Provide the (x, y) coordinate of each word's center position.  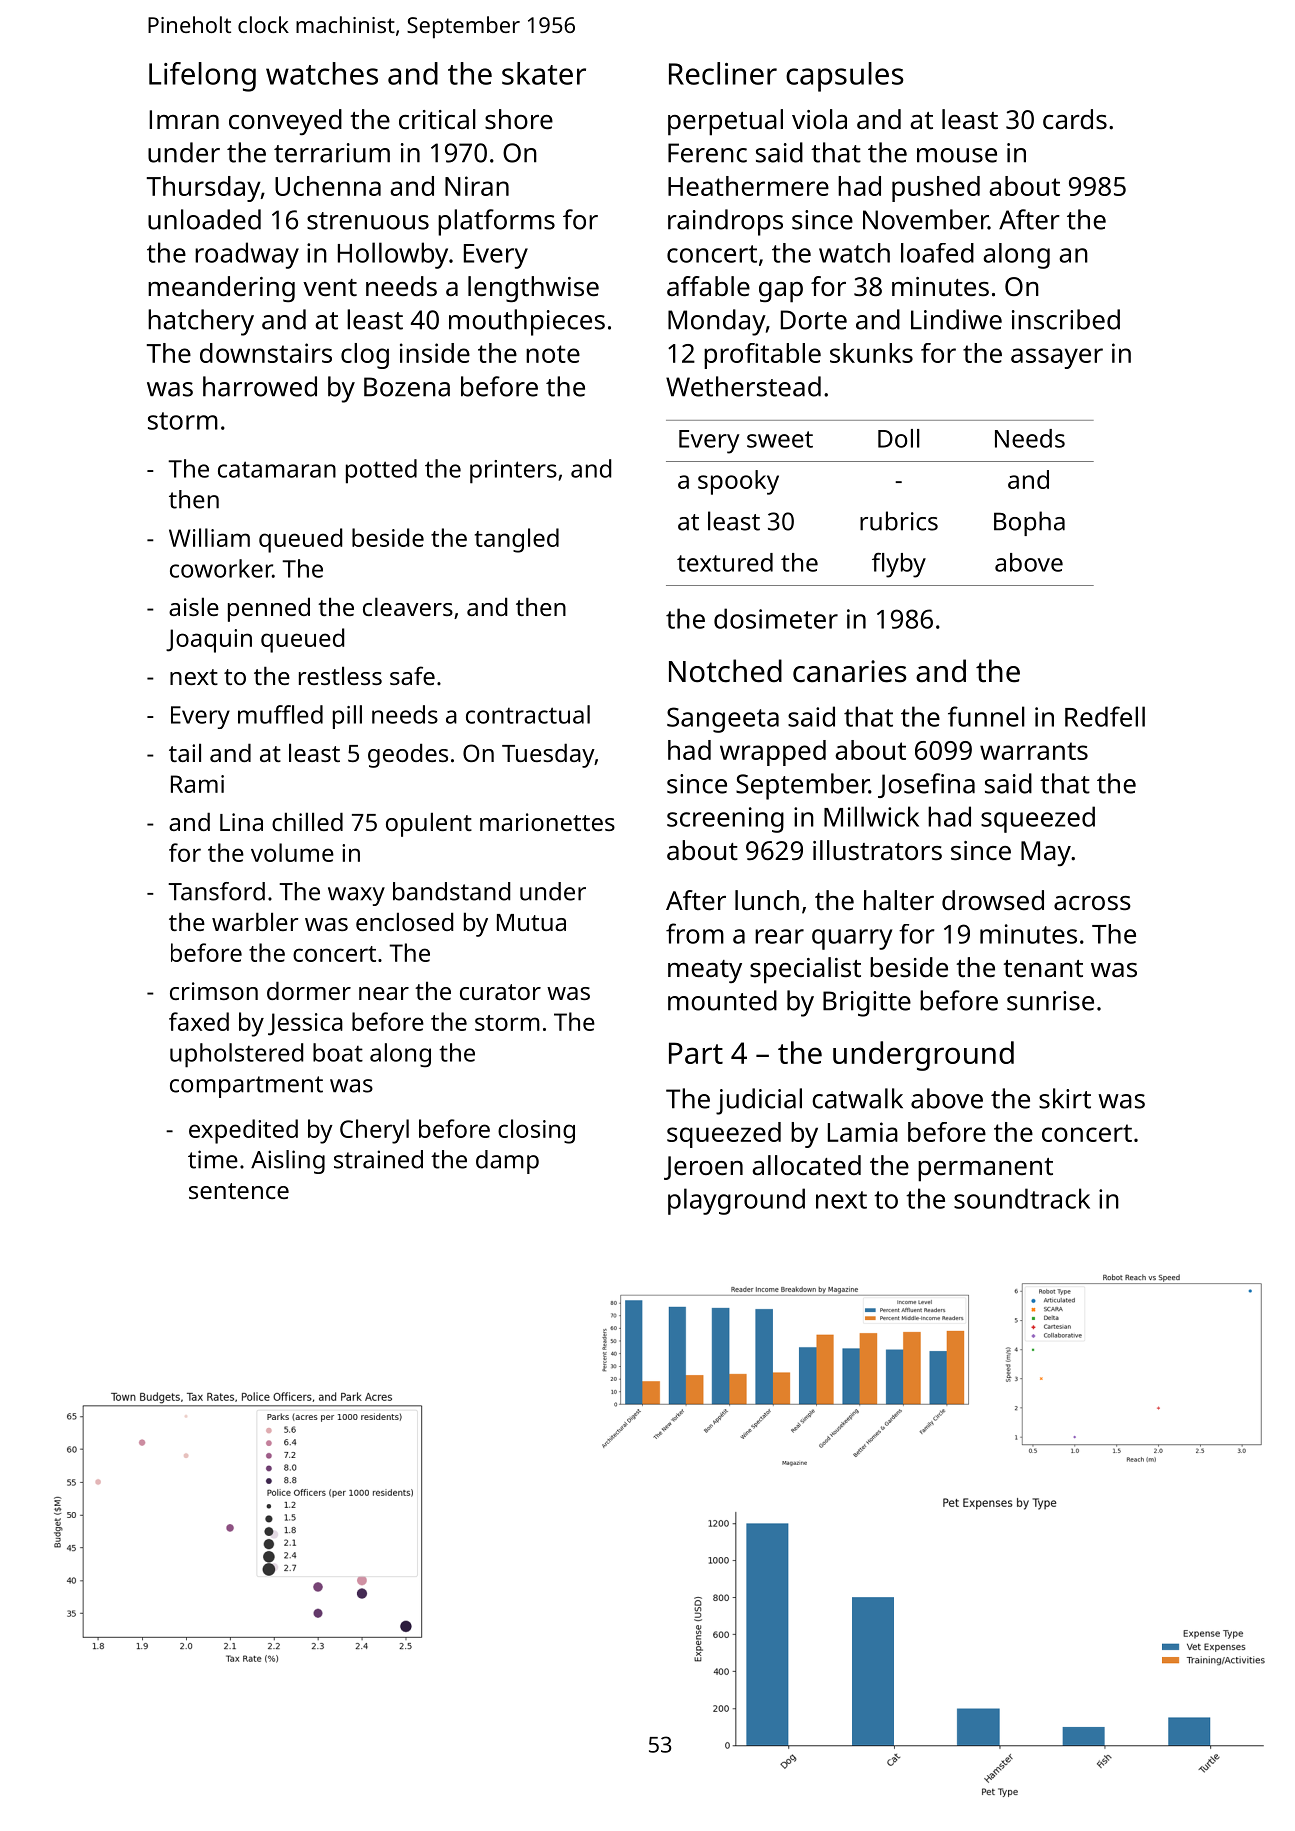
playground (736, 1201)
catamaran (277, 469)
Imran (184, 119)
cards (1075, 119)
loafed (937, 253)
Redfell (1105, 716)
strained (378, 1159)
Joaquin (209, 641)
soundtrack (1022, 1198)
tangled (517, 540)
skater (544, 73)
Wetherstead (743, 386)
